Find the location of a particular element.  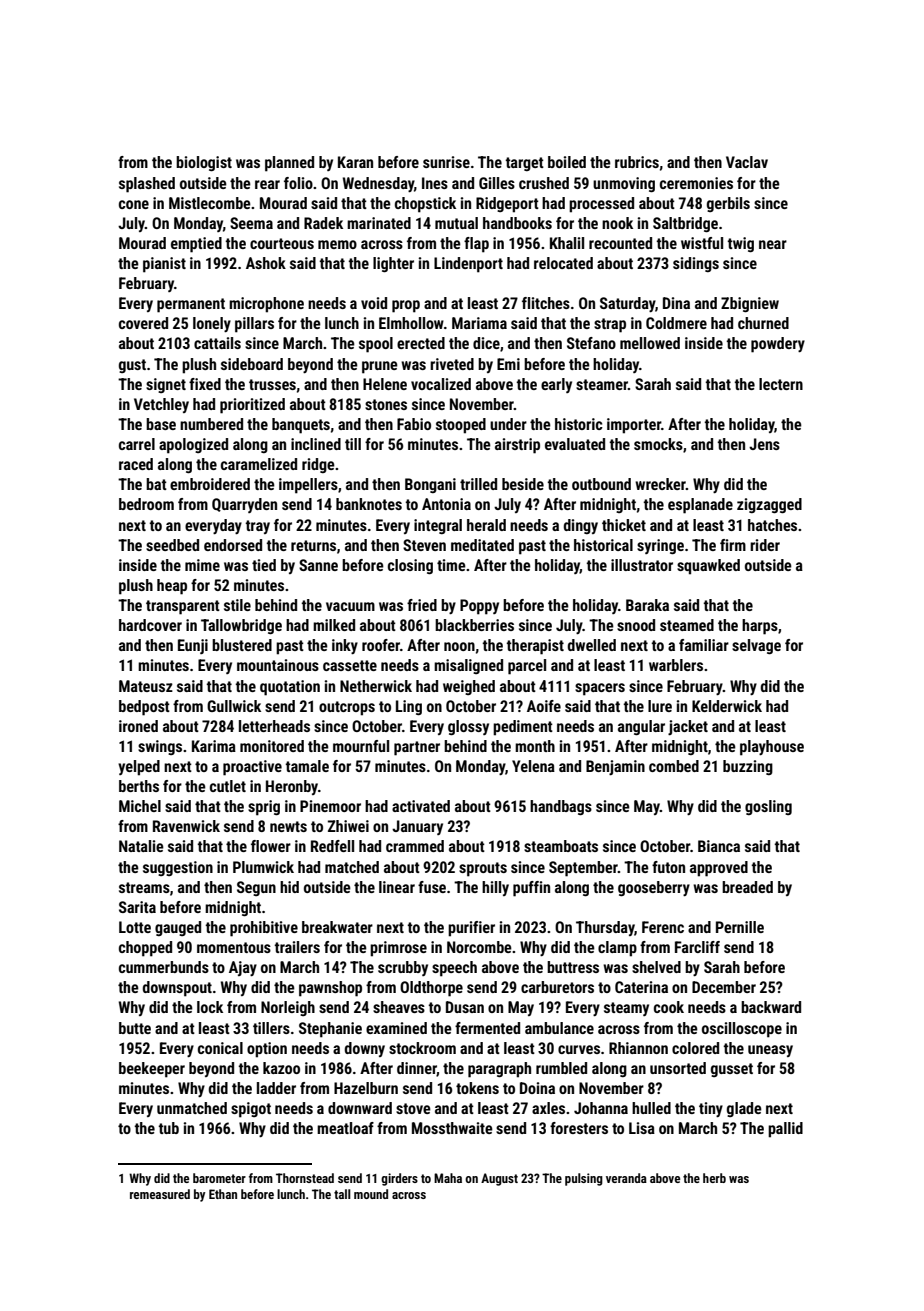

stile is located at coordinates (237, 605).
